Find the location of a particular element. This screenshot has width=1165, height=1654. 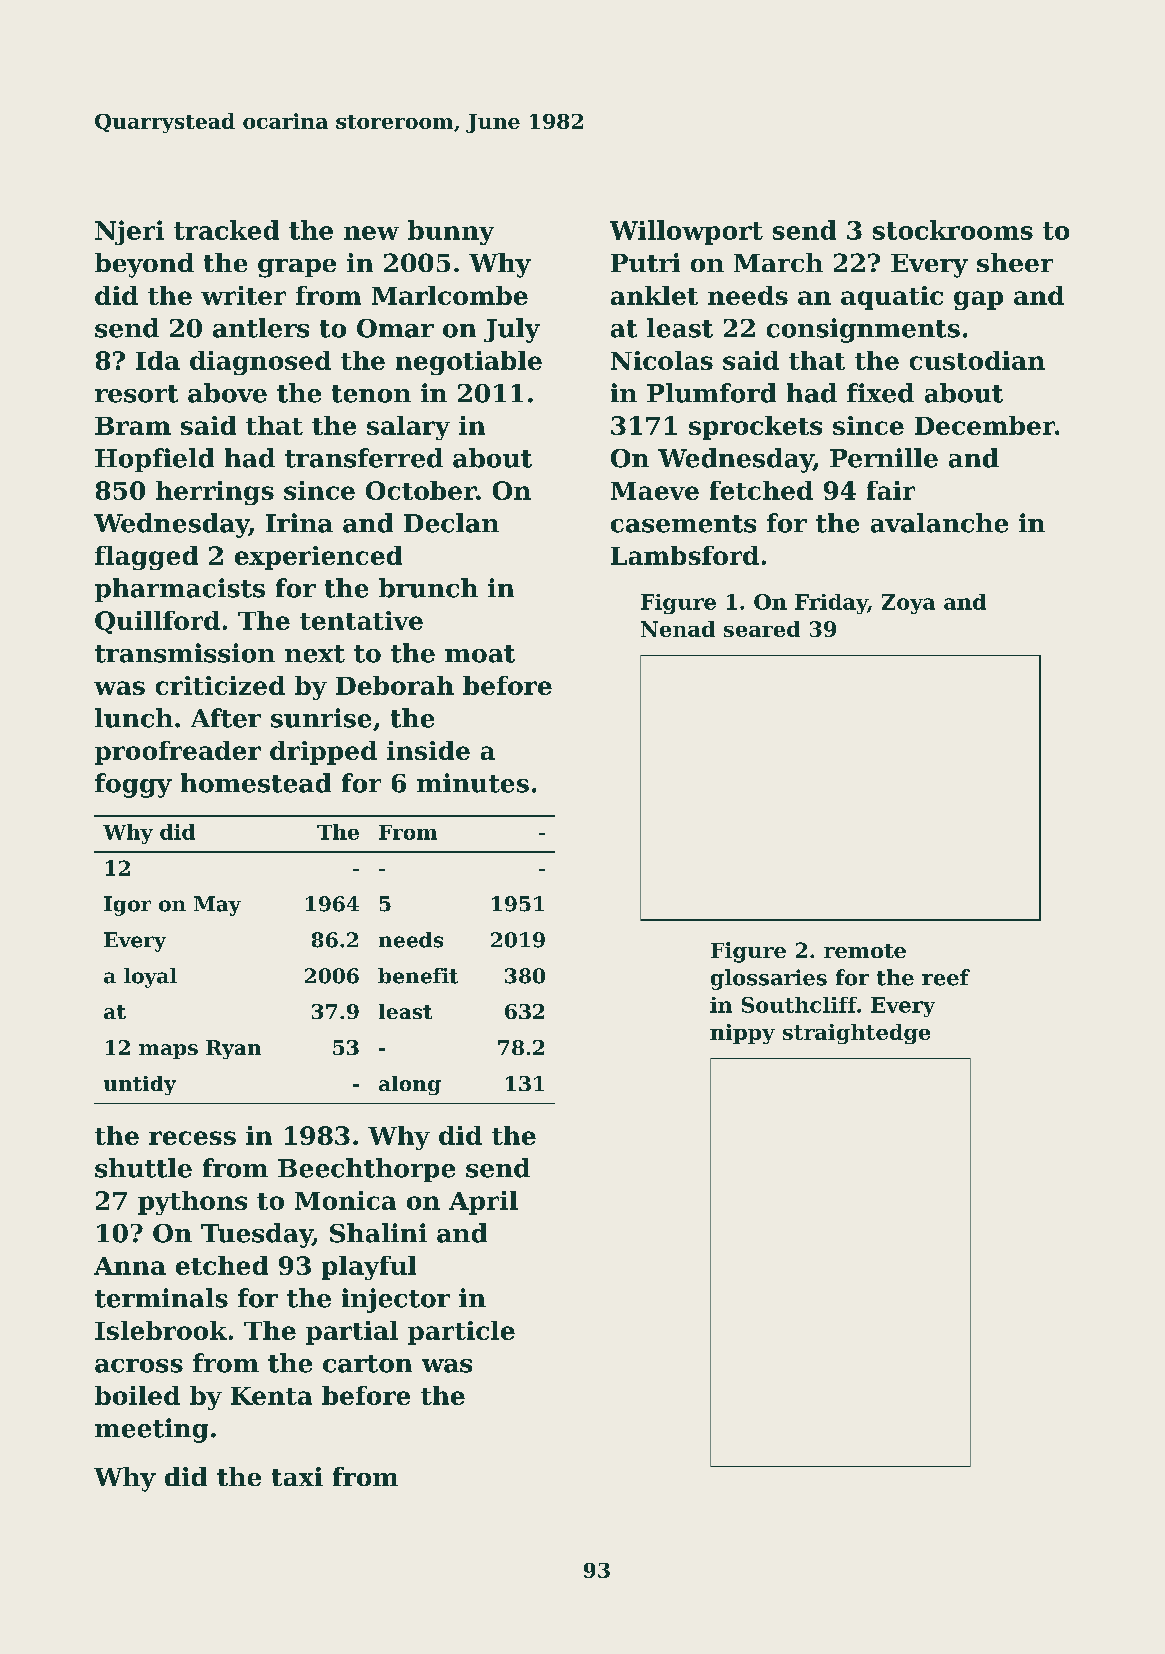

seared is located at coordinates (762, 629).
